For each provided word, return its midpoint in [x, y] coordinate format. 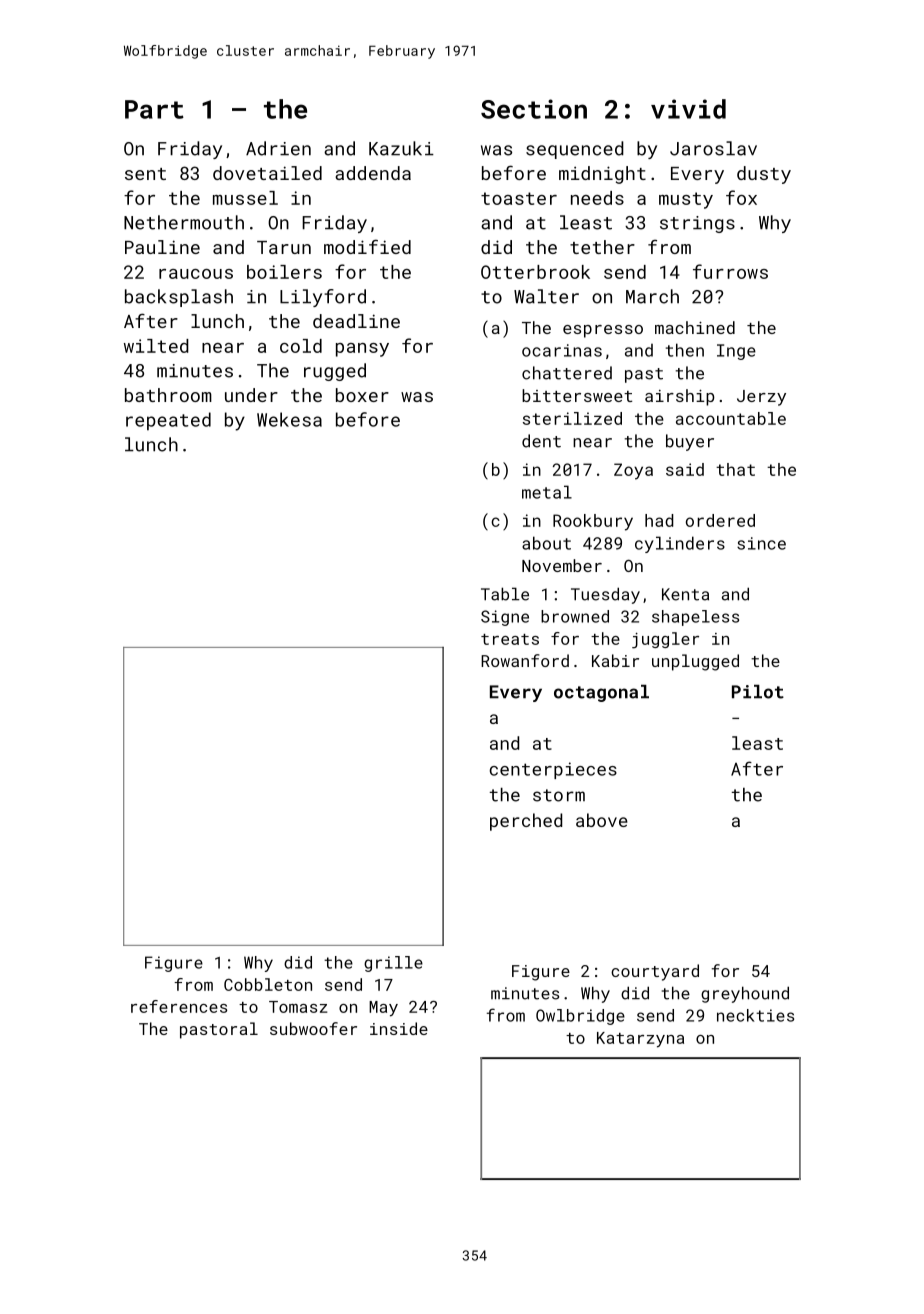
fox [741, 197]
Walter [546, 296]
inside [399, 1028]
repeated [168, 421]
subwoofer [313, 1028]
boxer [362, 395]
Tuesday [605, 595]
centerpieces [553, 770]
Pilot [758, 692]
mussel [245, 198]
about [546, 543]
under [251, 395]
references [179, 1006]
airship [680, 397]
